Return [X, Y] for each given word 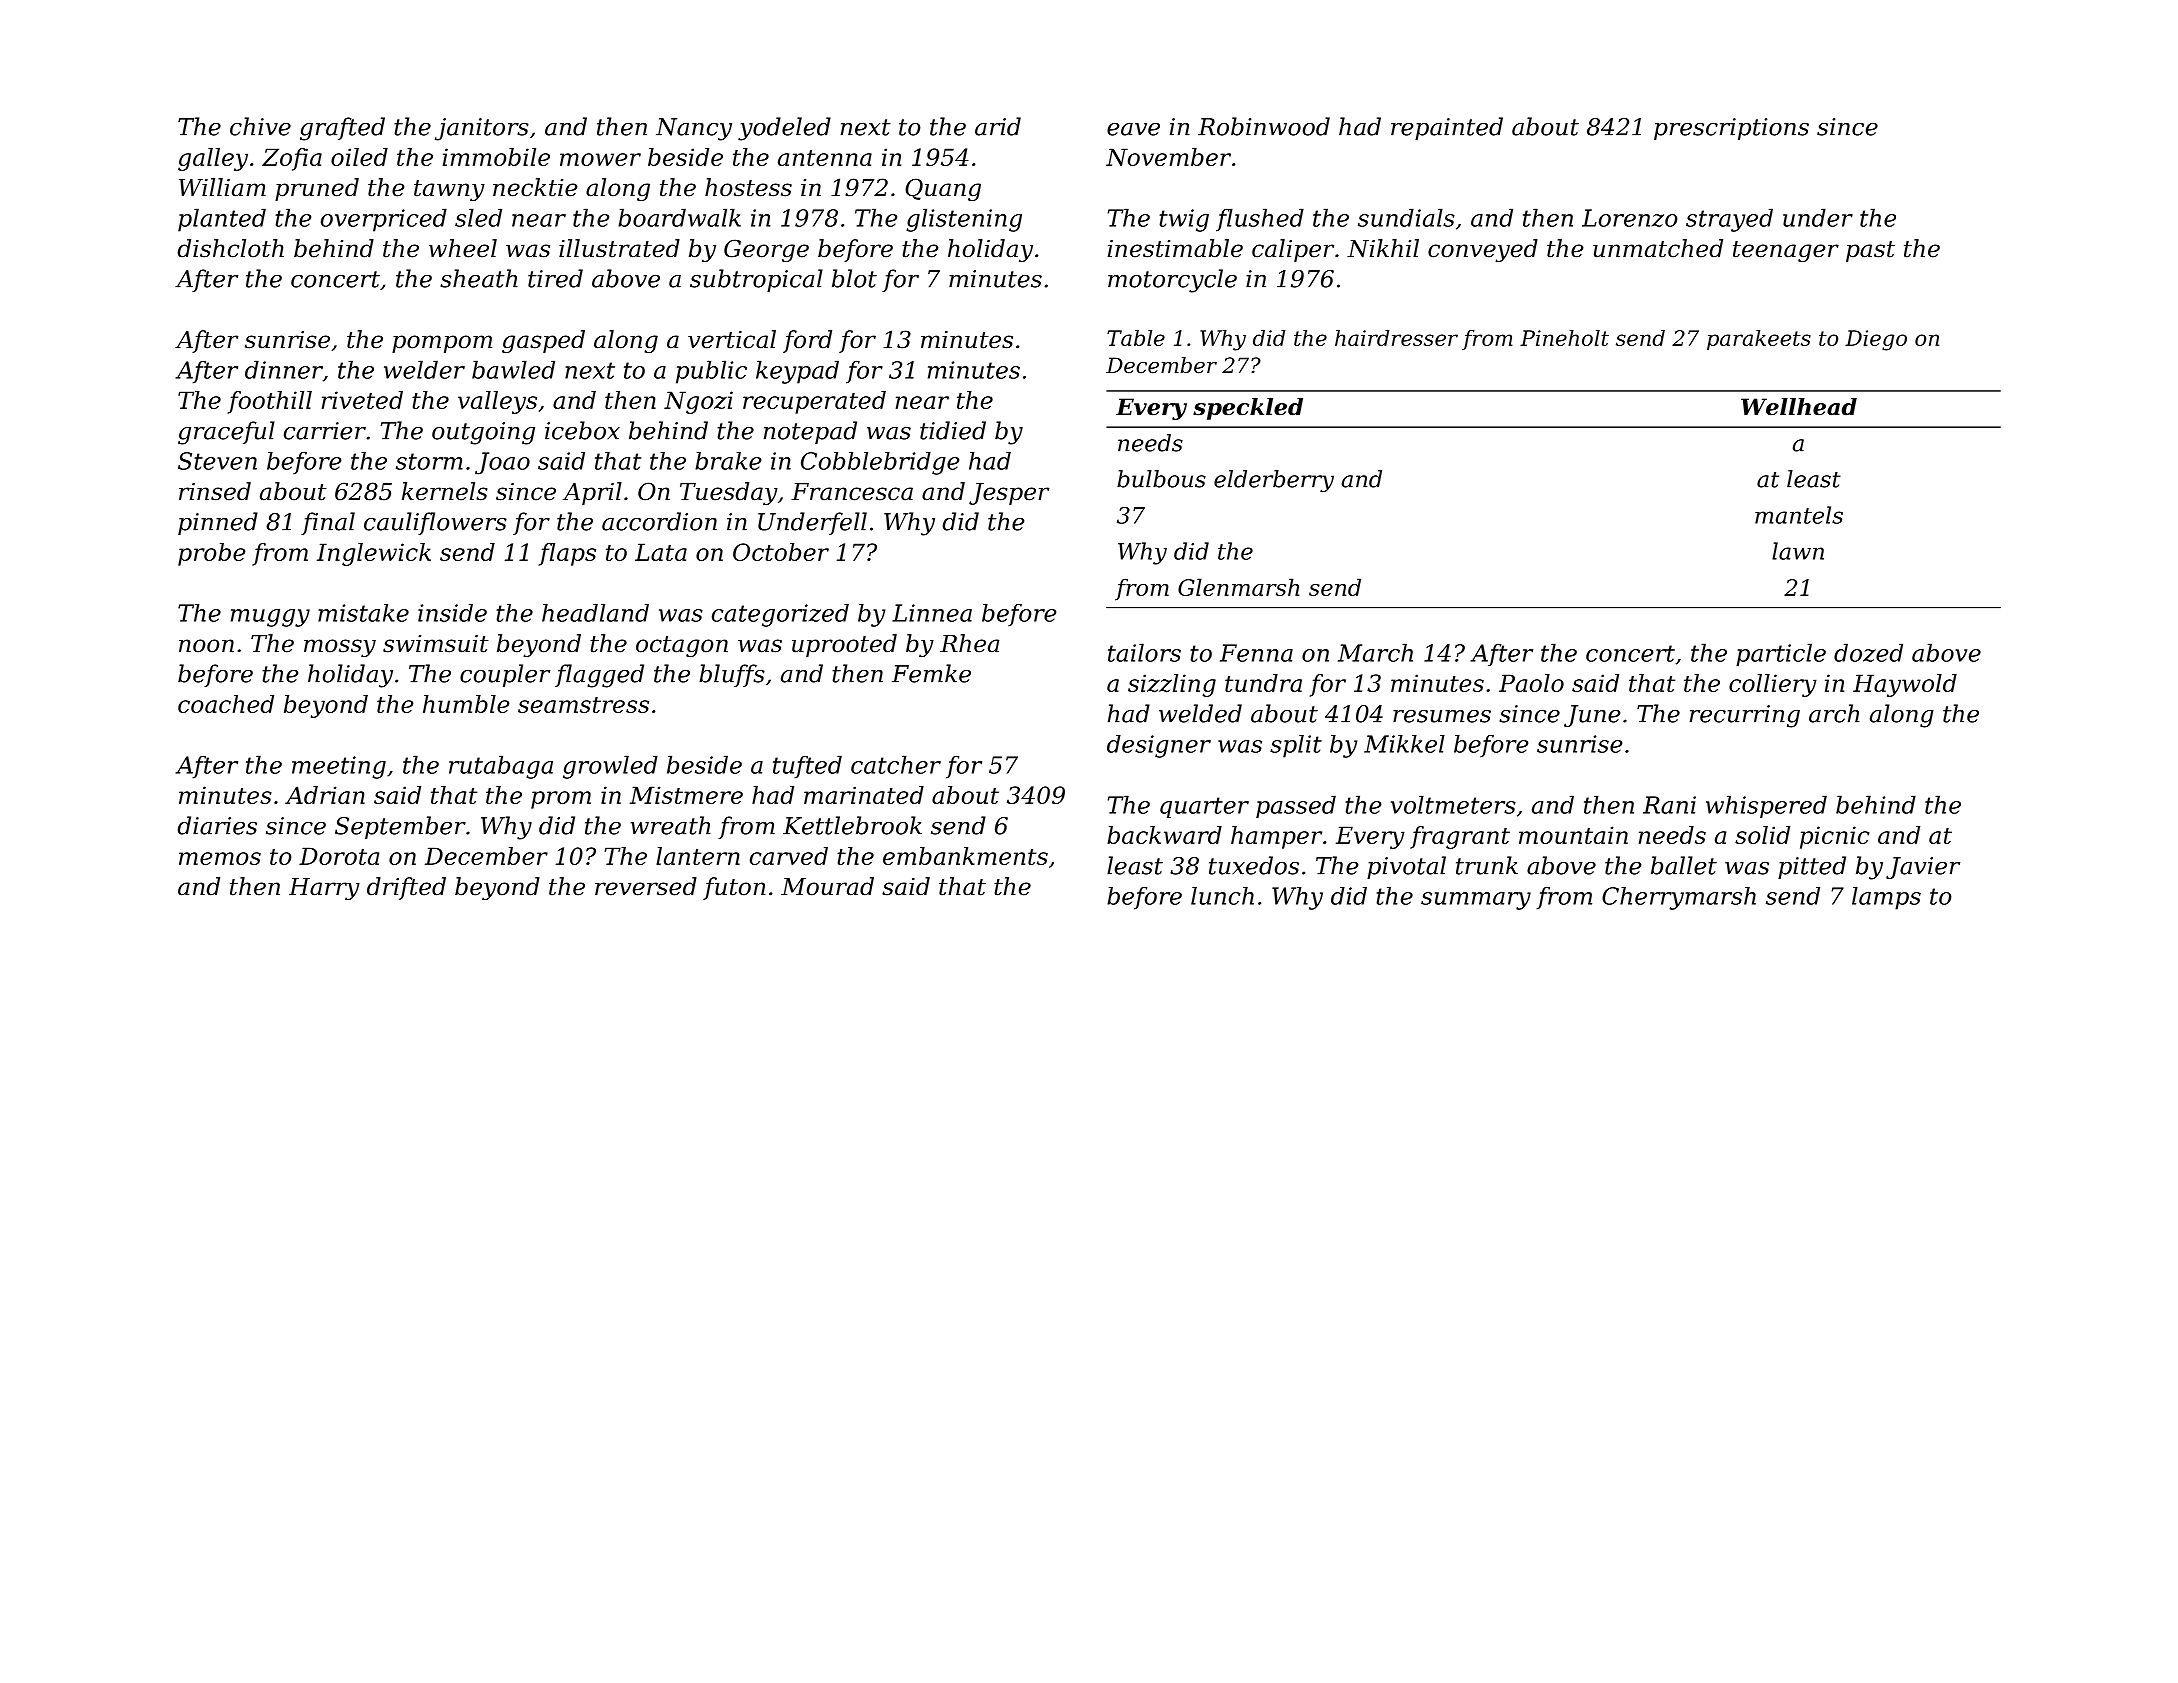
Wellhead [1799, 407]
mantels [1799, 515]
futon [734, 888]
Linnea [932, 613]
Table [1136, 338]
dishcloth [230, 248]
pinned [218, 523]
